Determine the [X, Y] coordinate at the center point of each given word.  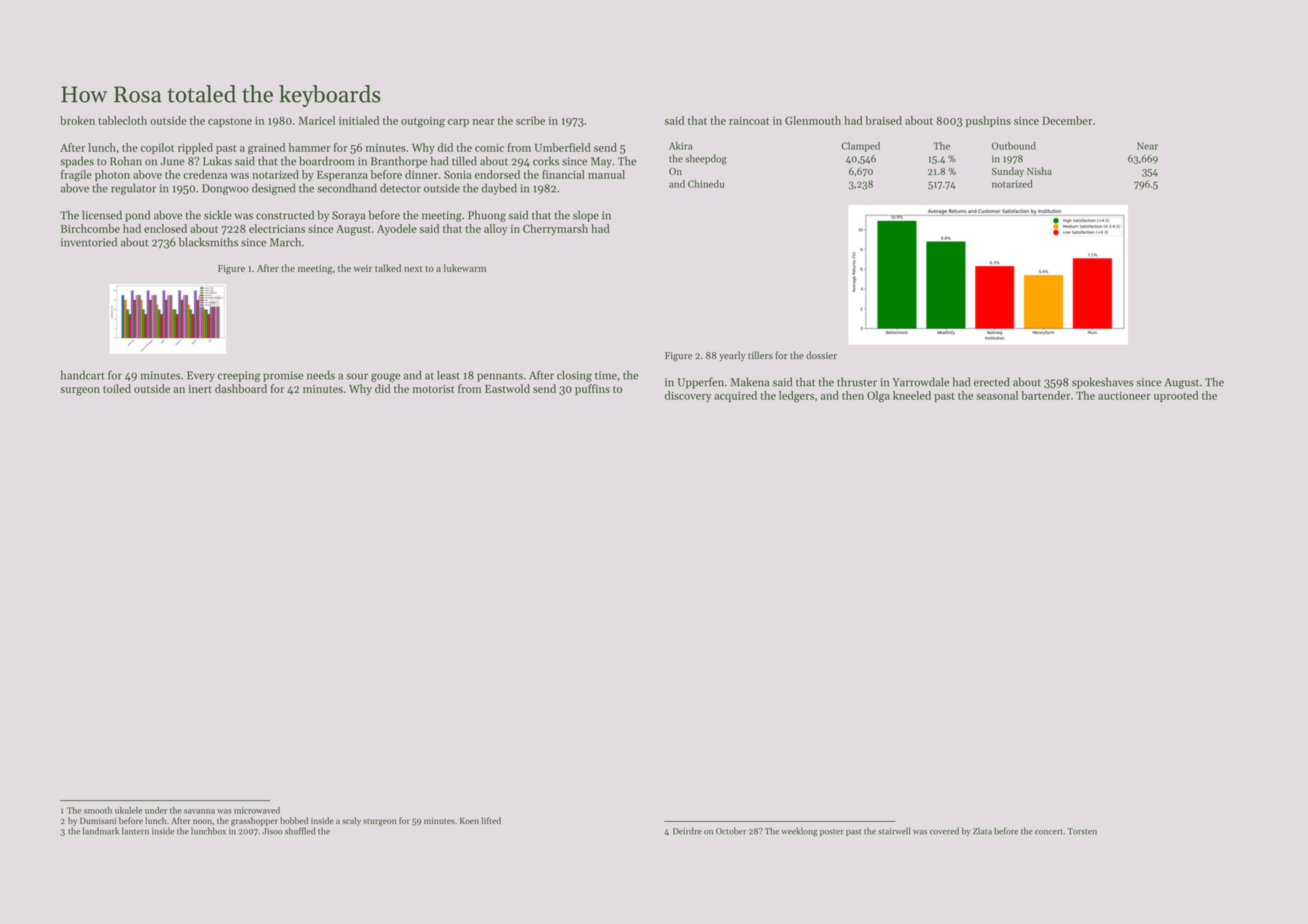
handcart [82, 375]
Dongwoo [225, 189]
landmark [101, 831]
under [156, 810]
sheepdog [706, 159]
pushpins [988, 121]
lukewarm [465, 268]
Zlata [982, 831]
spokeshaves [1102, 383]
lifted [491, 820]
